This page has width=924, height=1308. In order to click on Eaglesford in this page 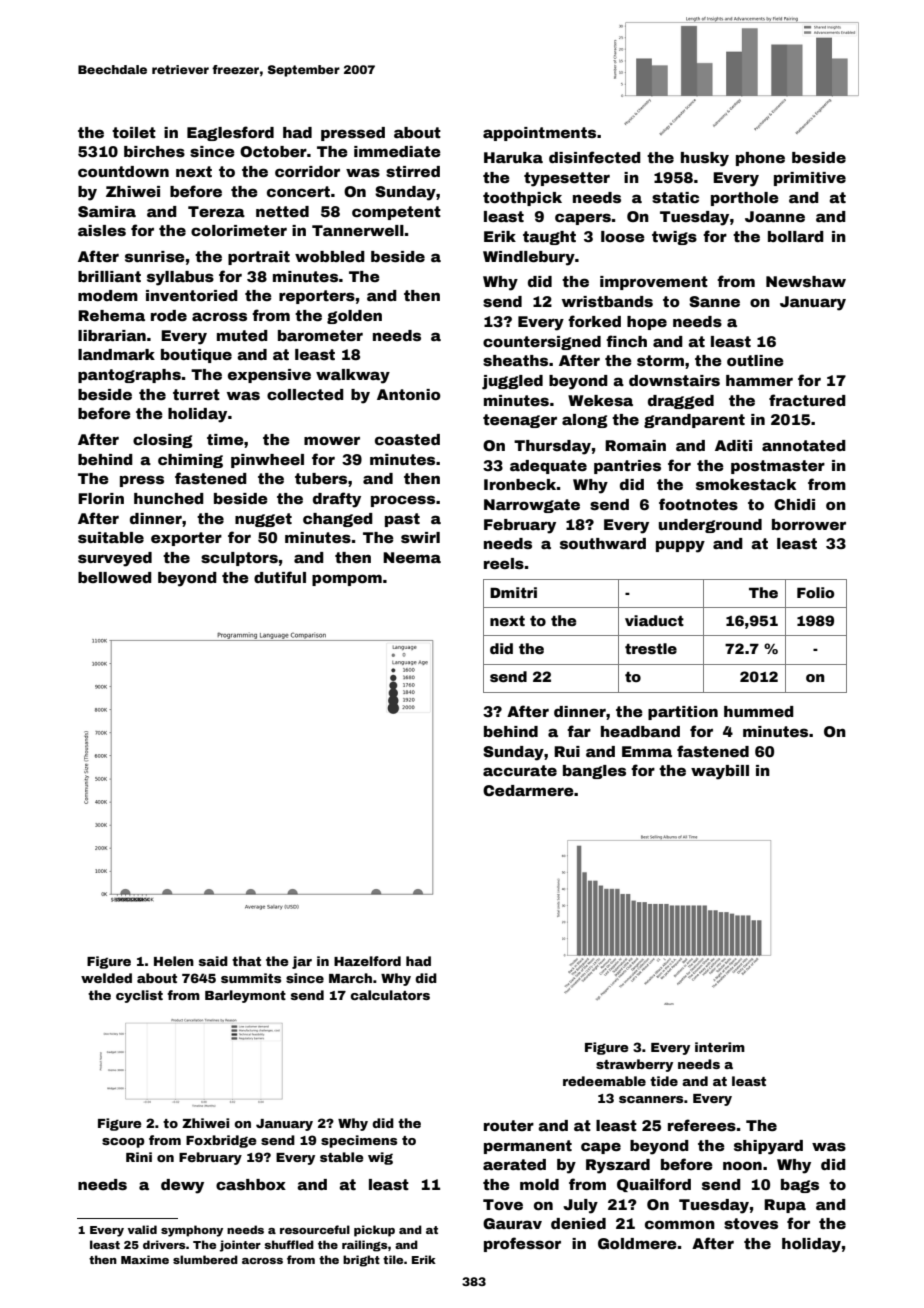, I will do `click(230, 133)`.
